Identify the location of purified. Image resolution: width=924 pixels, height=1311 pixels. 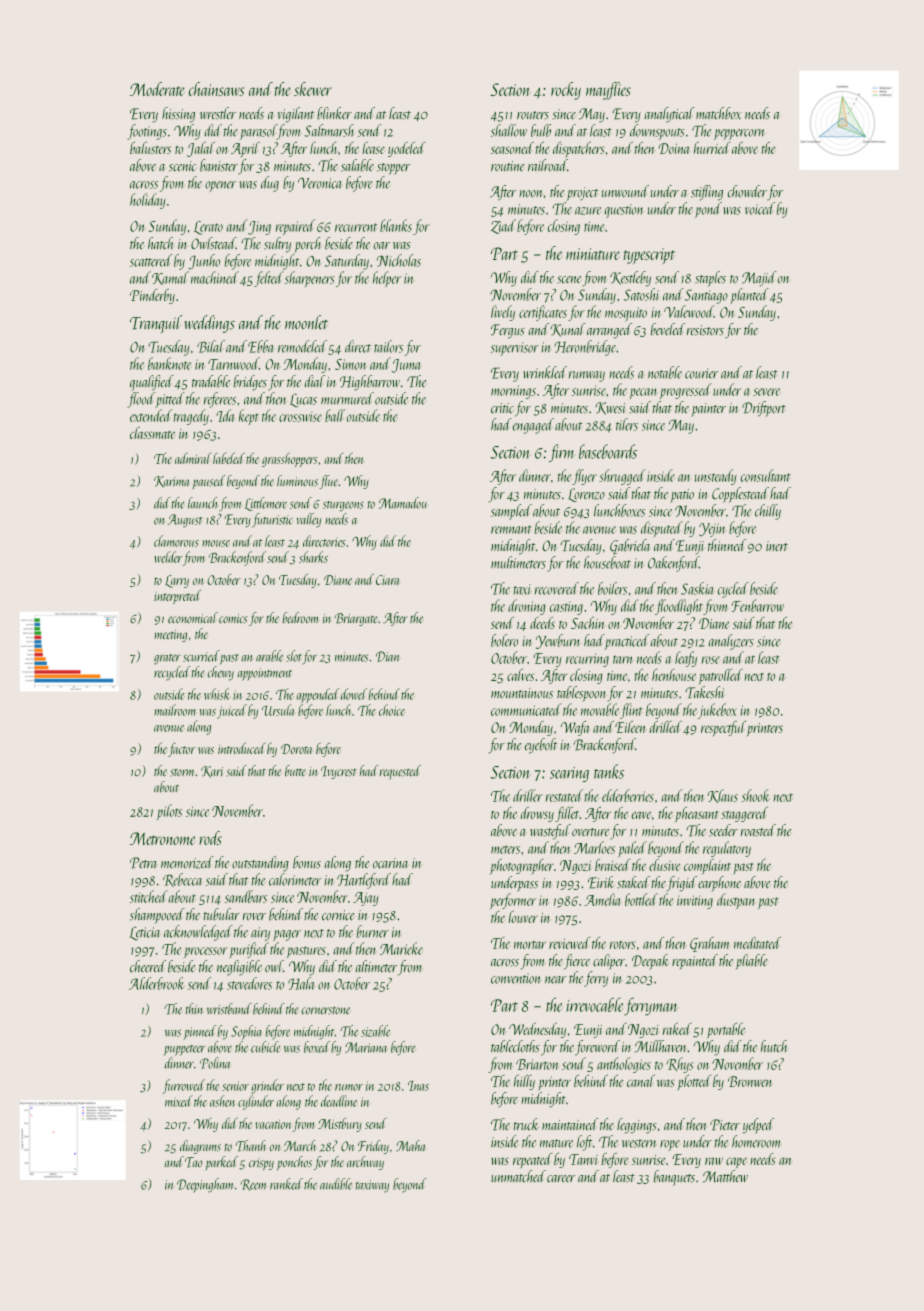
(249, 950).
